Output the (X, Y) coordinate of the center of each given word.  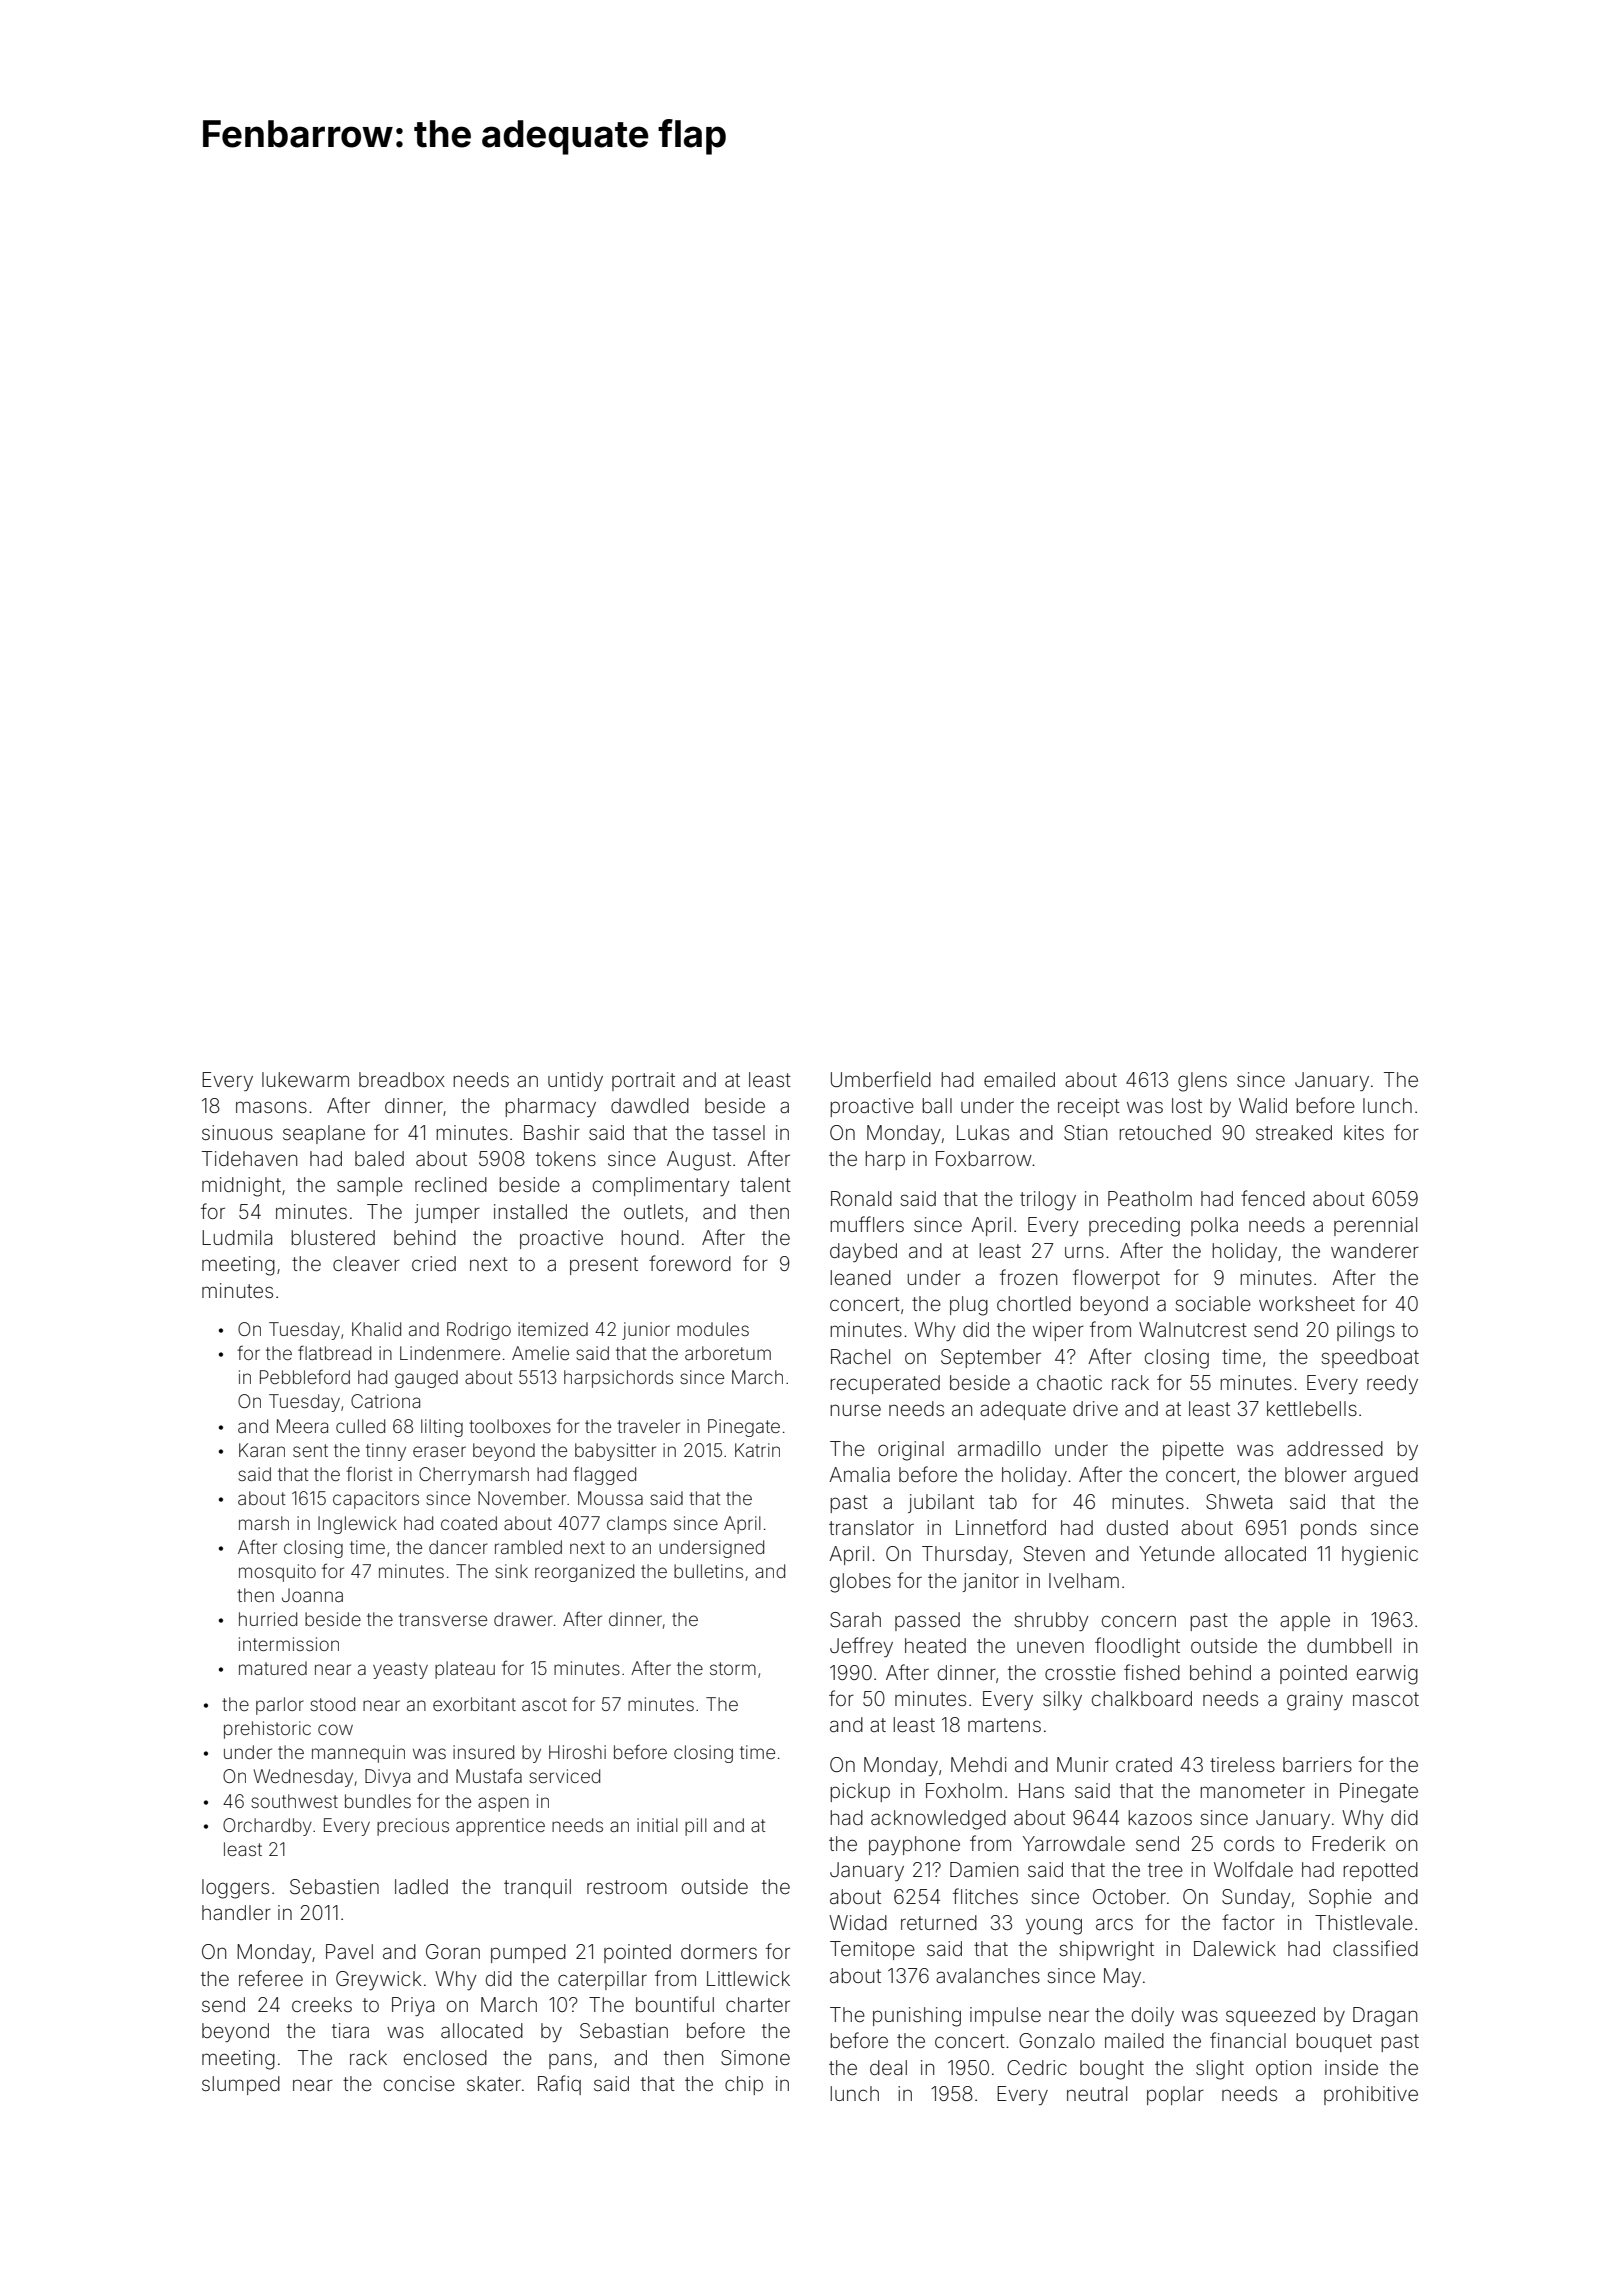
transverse (443, 1619)
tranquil (537, 1888)
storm (733, 1668)
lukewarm (305, 1079)
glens (1202, 1082)
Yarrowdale (1074, 1843)
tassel (739, 1132)
